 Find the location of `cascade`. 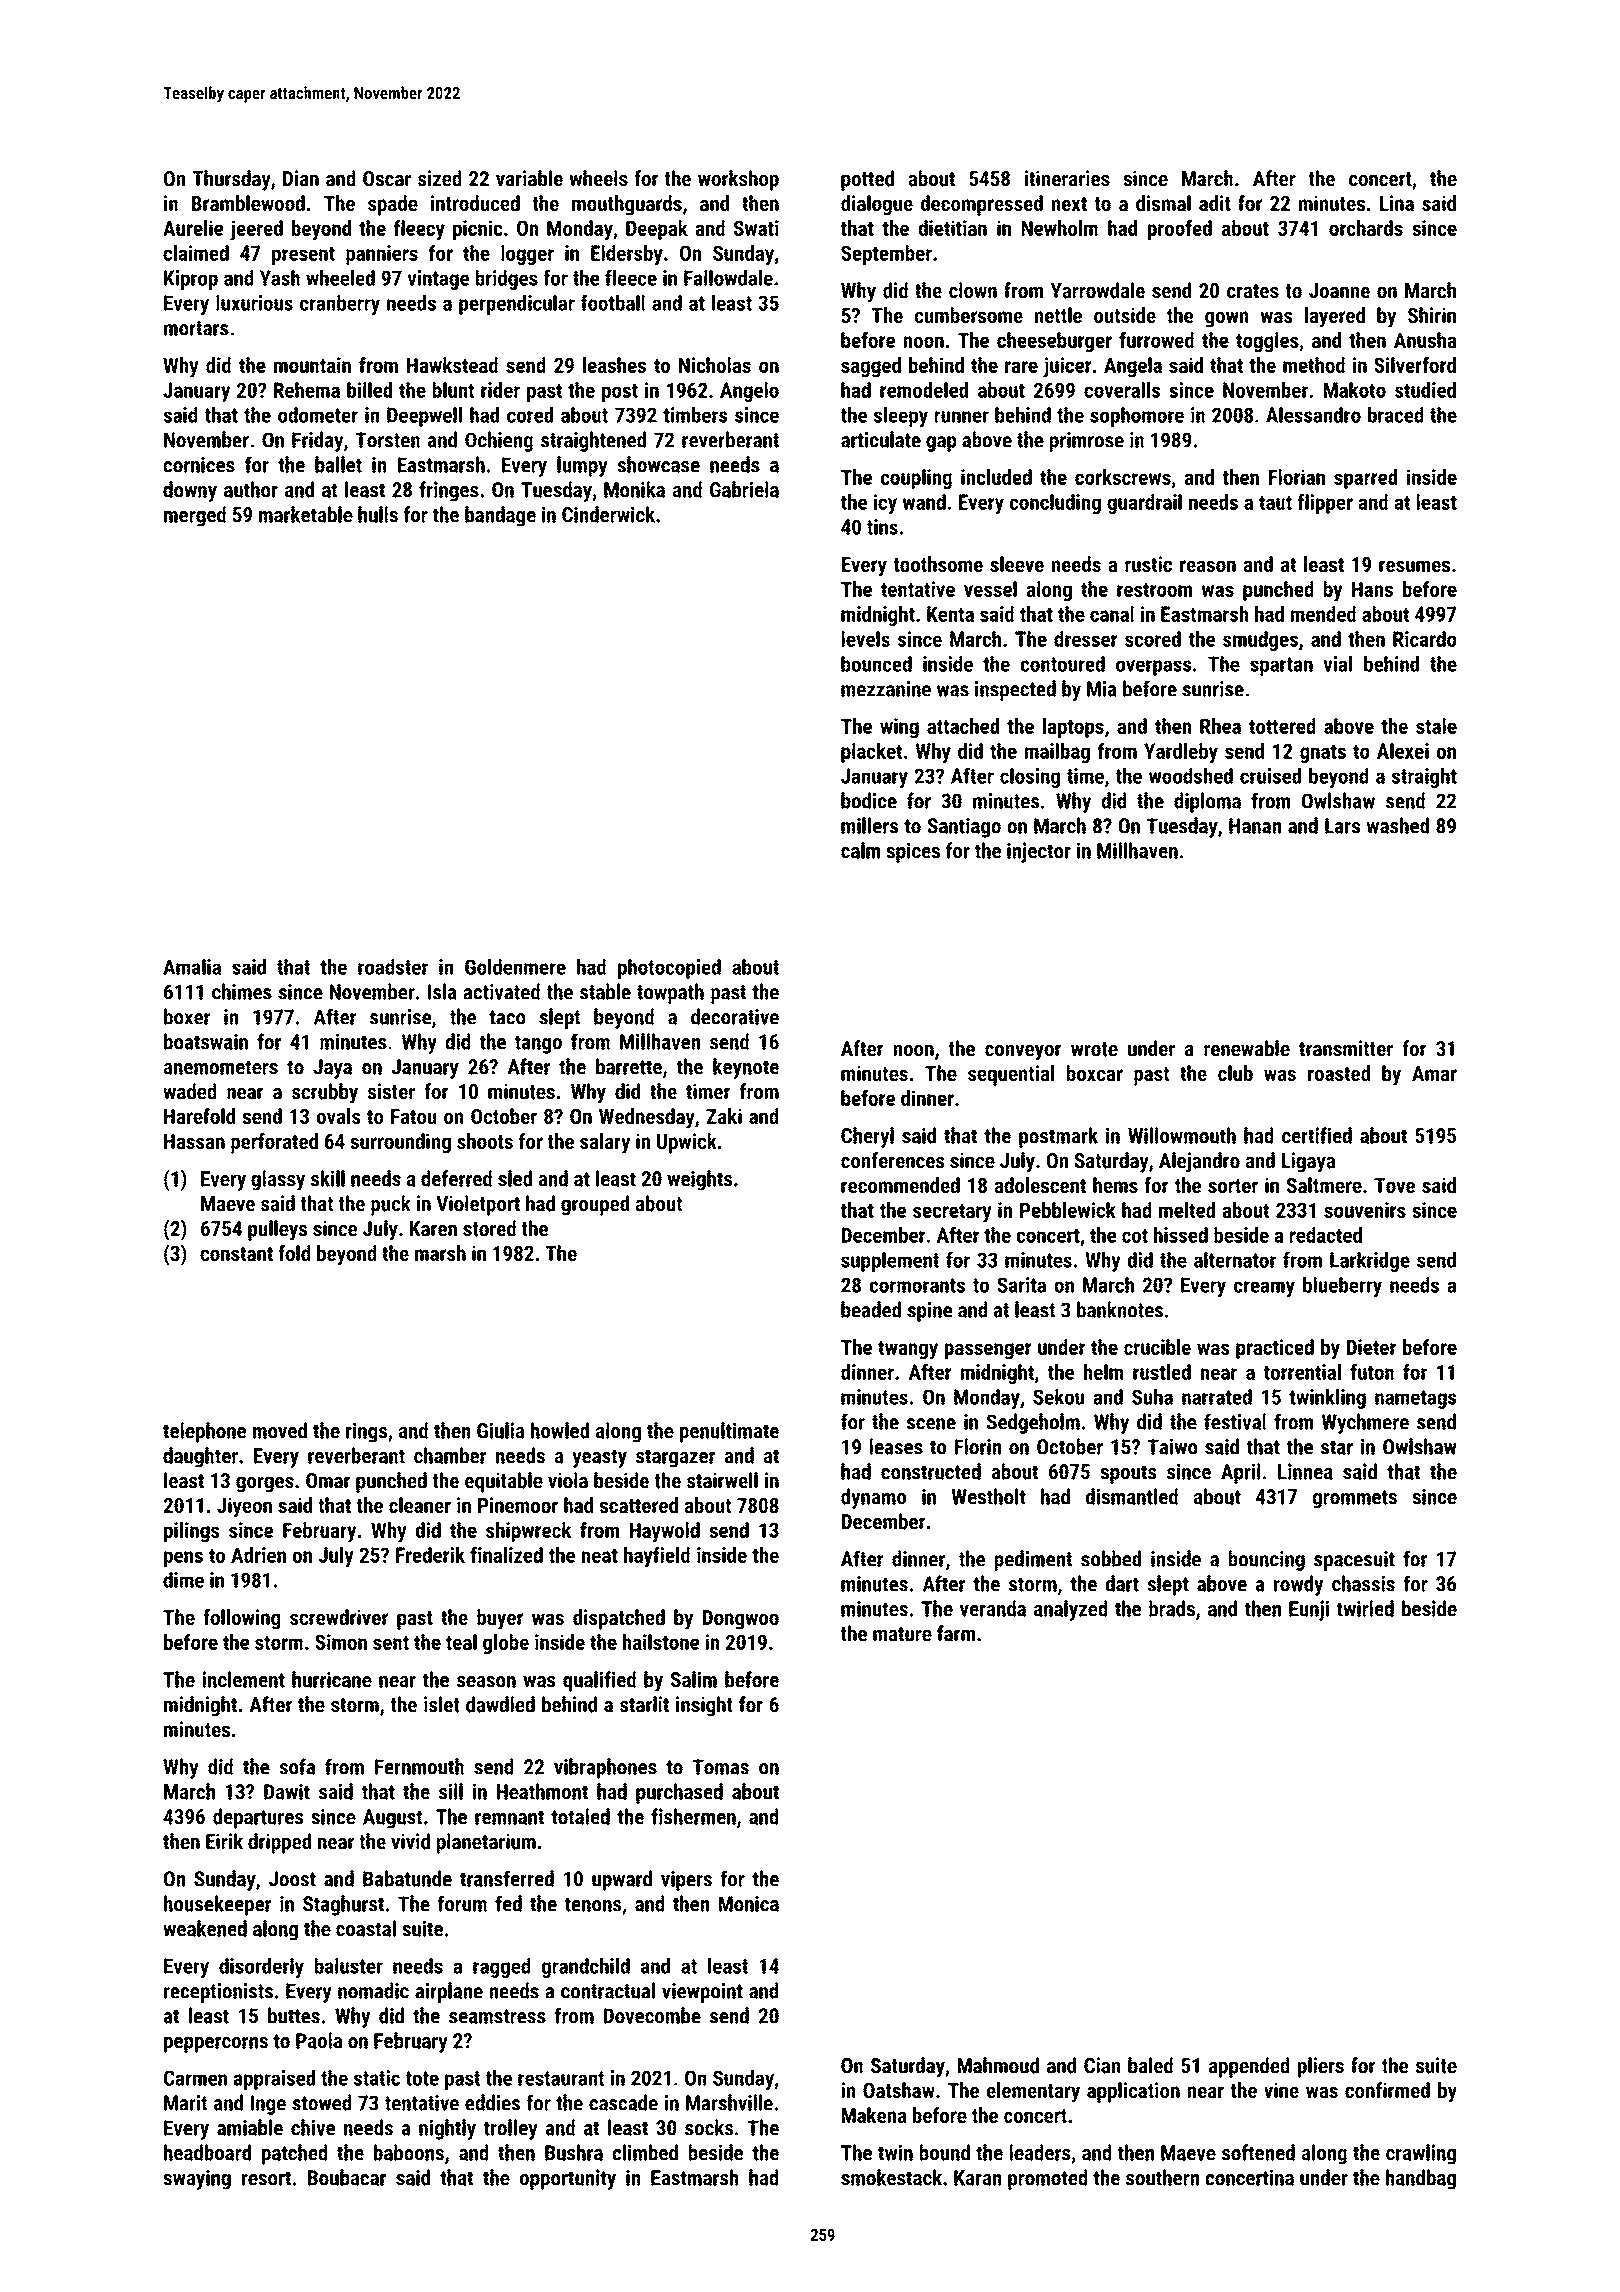

cascade is located at coordinates (623, 2102).
